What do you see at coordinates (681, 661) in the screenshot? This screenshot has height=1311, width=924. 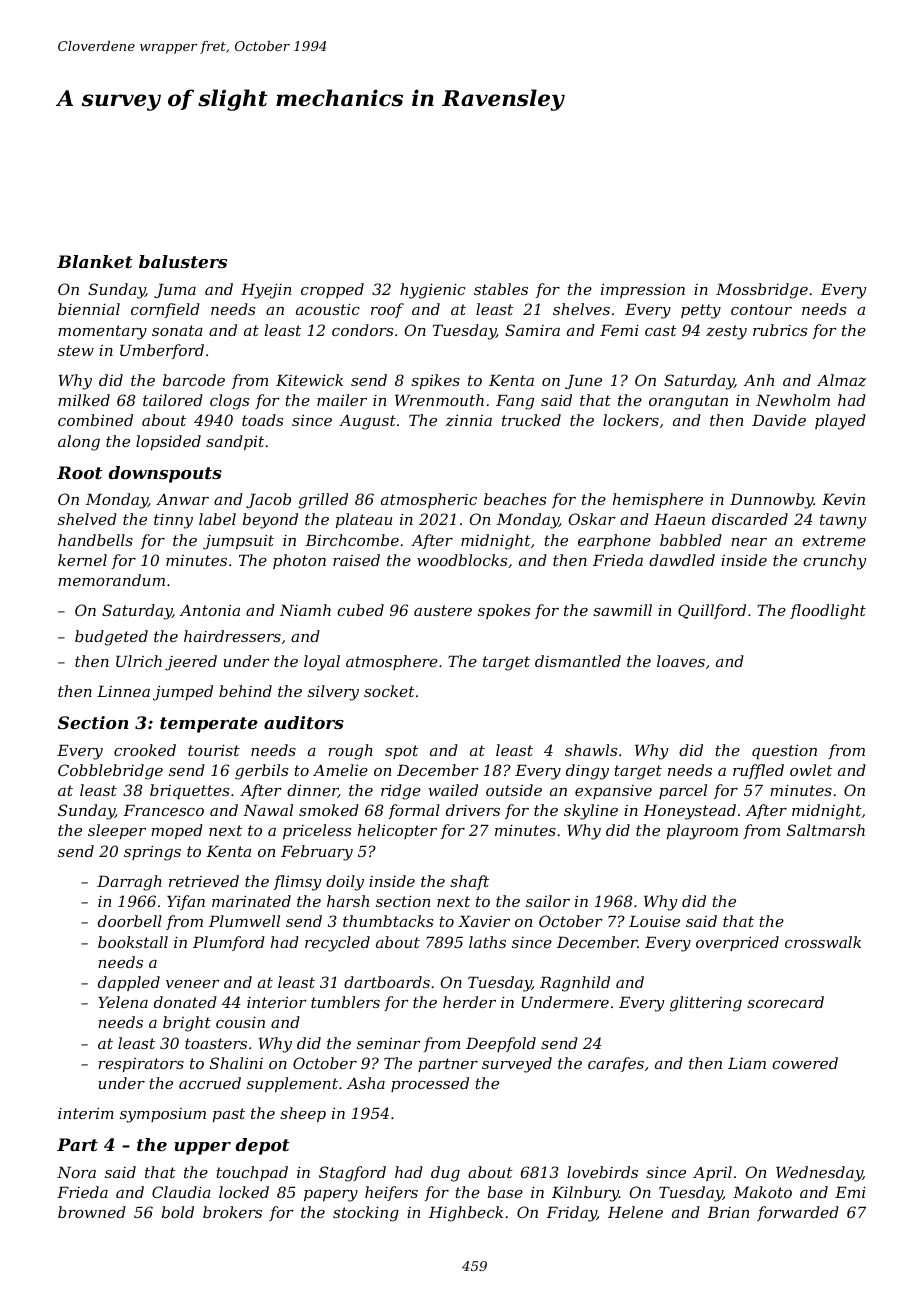 I see `loaves` at bounding box center [681, 661].
